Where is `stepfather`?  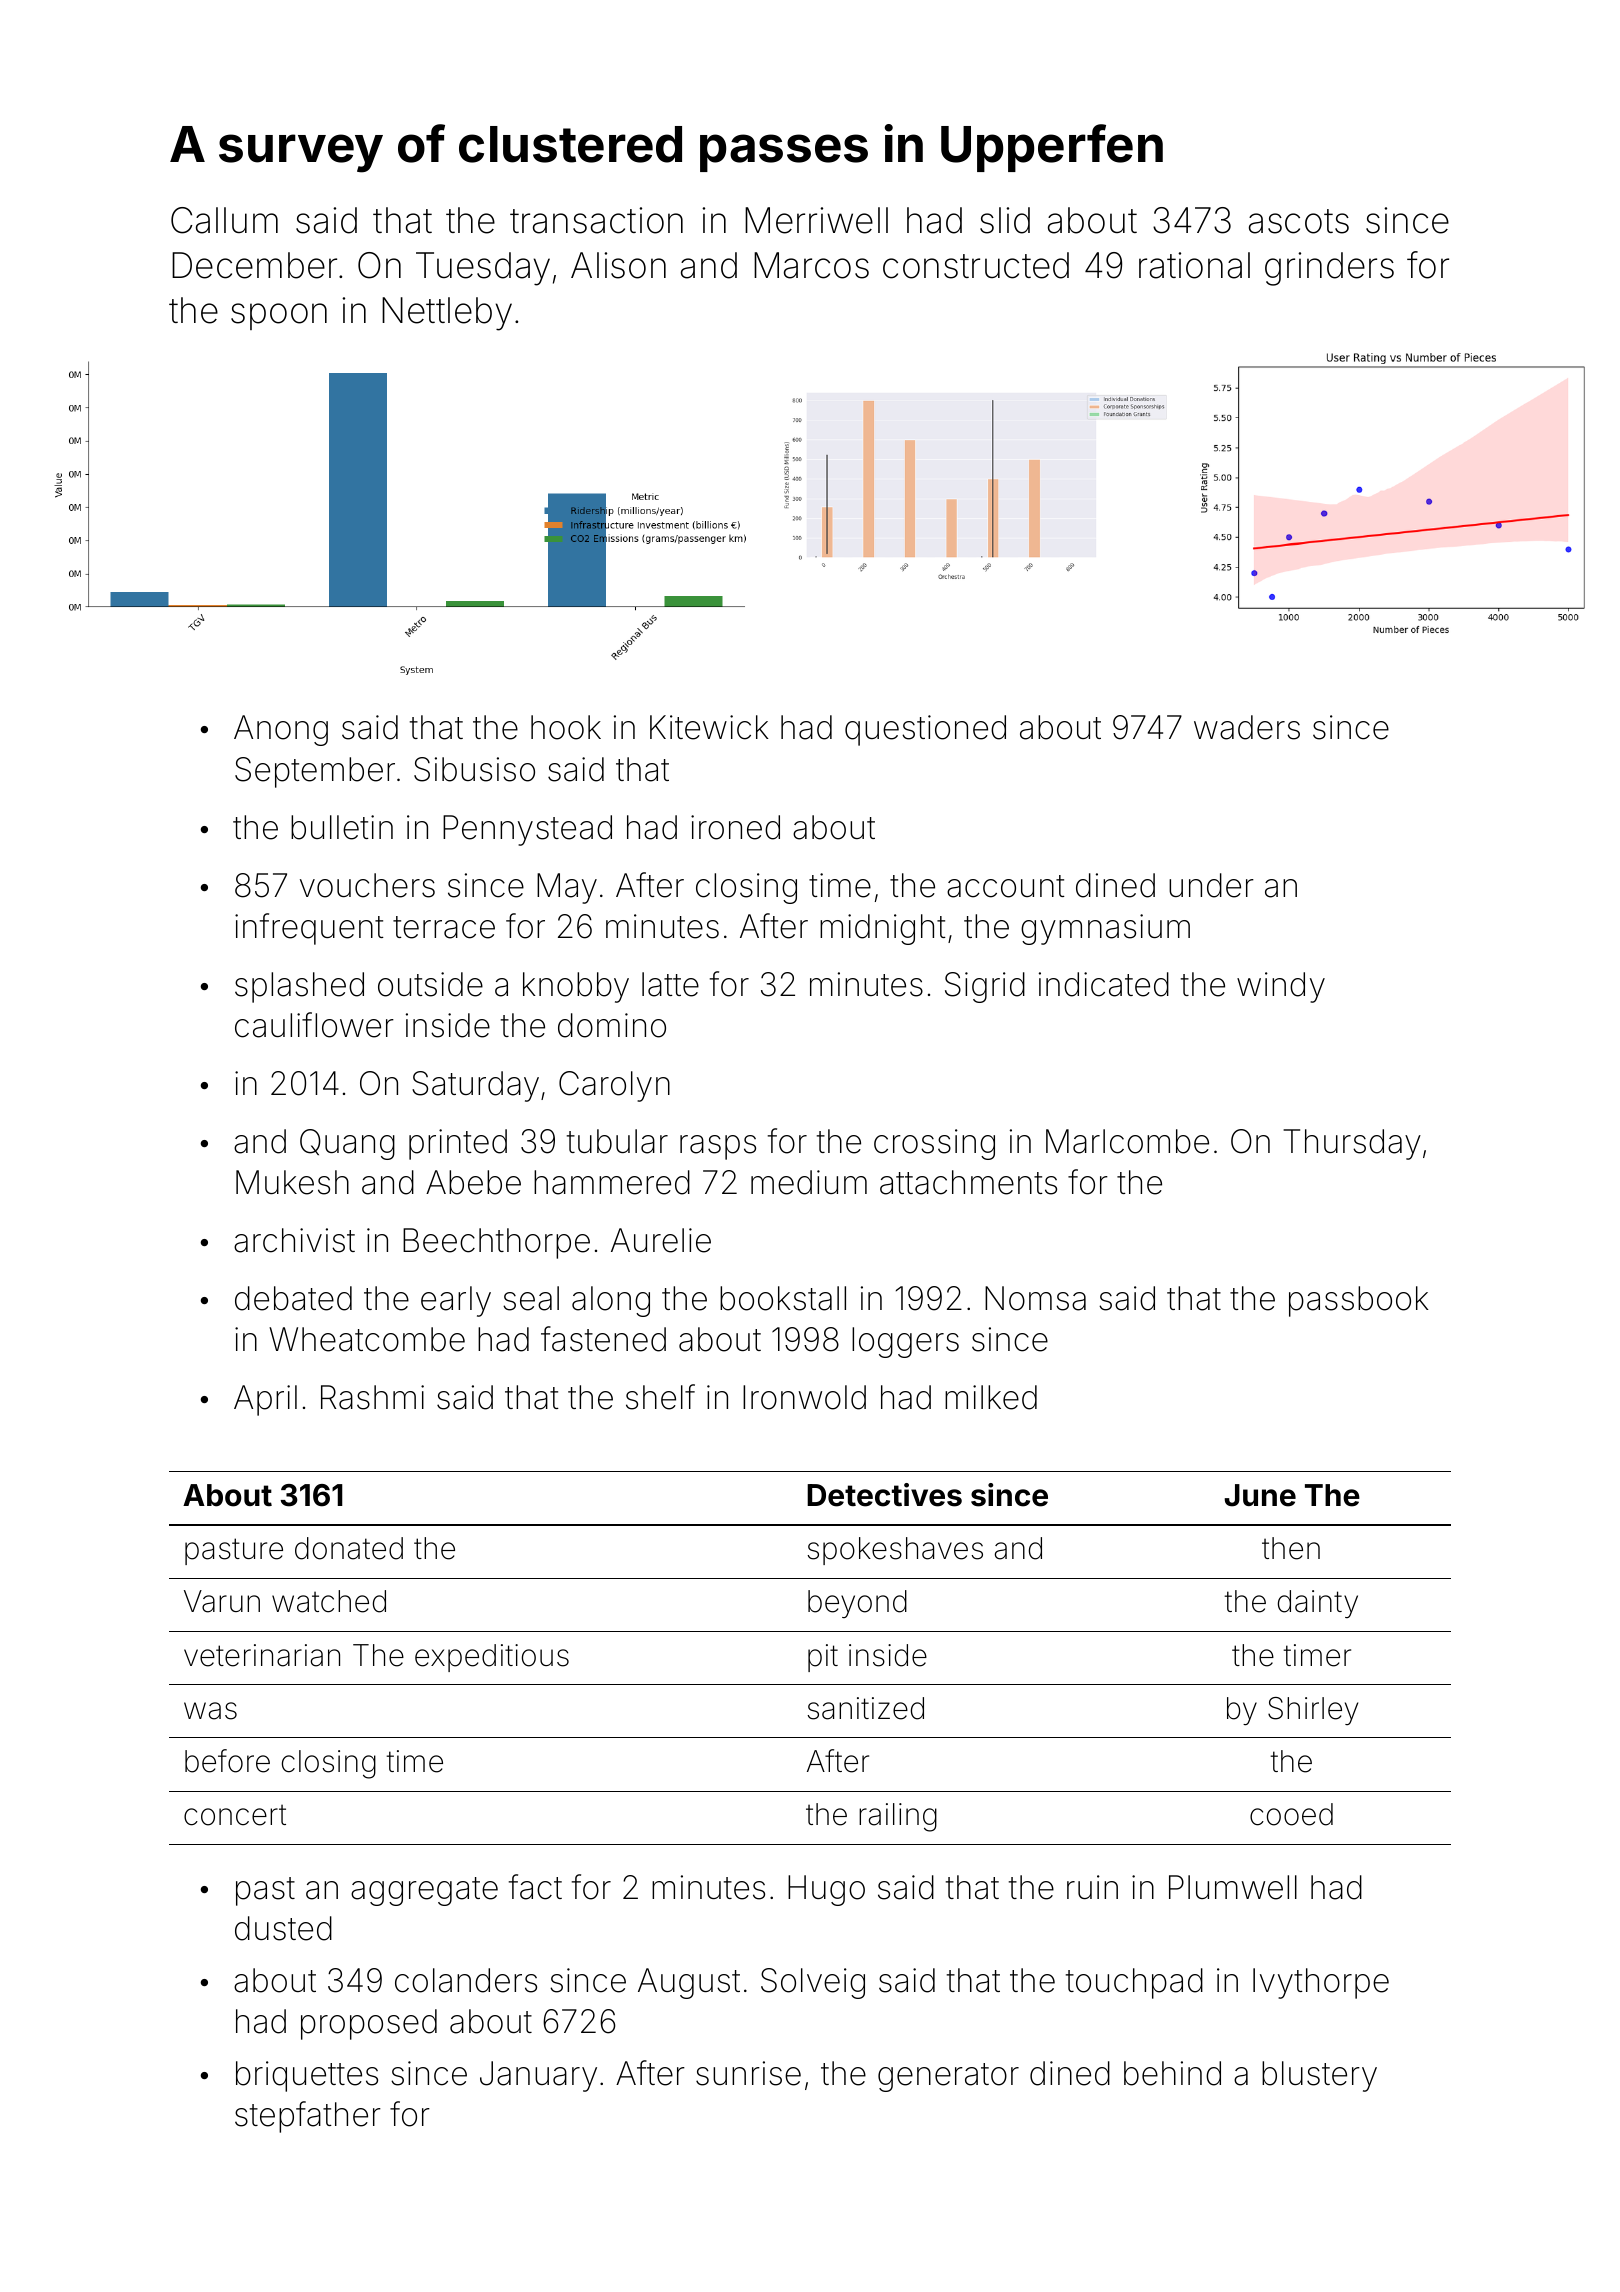 stepfather is located at coordinates (308, 2117).
